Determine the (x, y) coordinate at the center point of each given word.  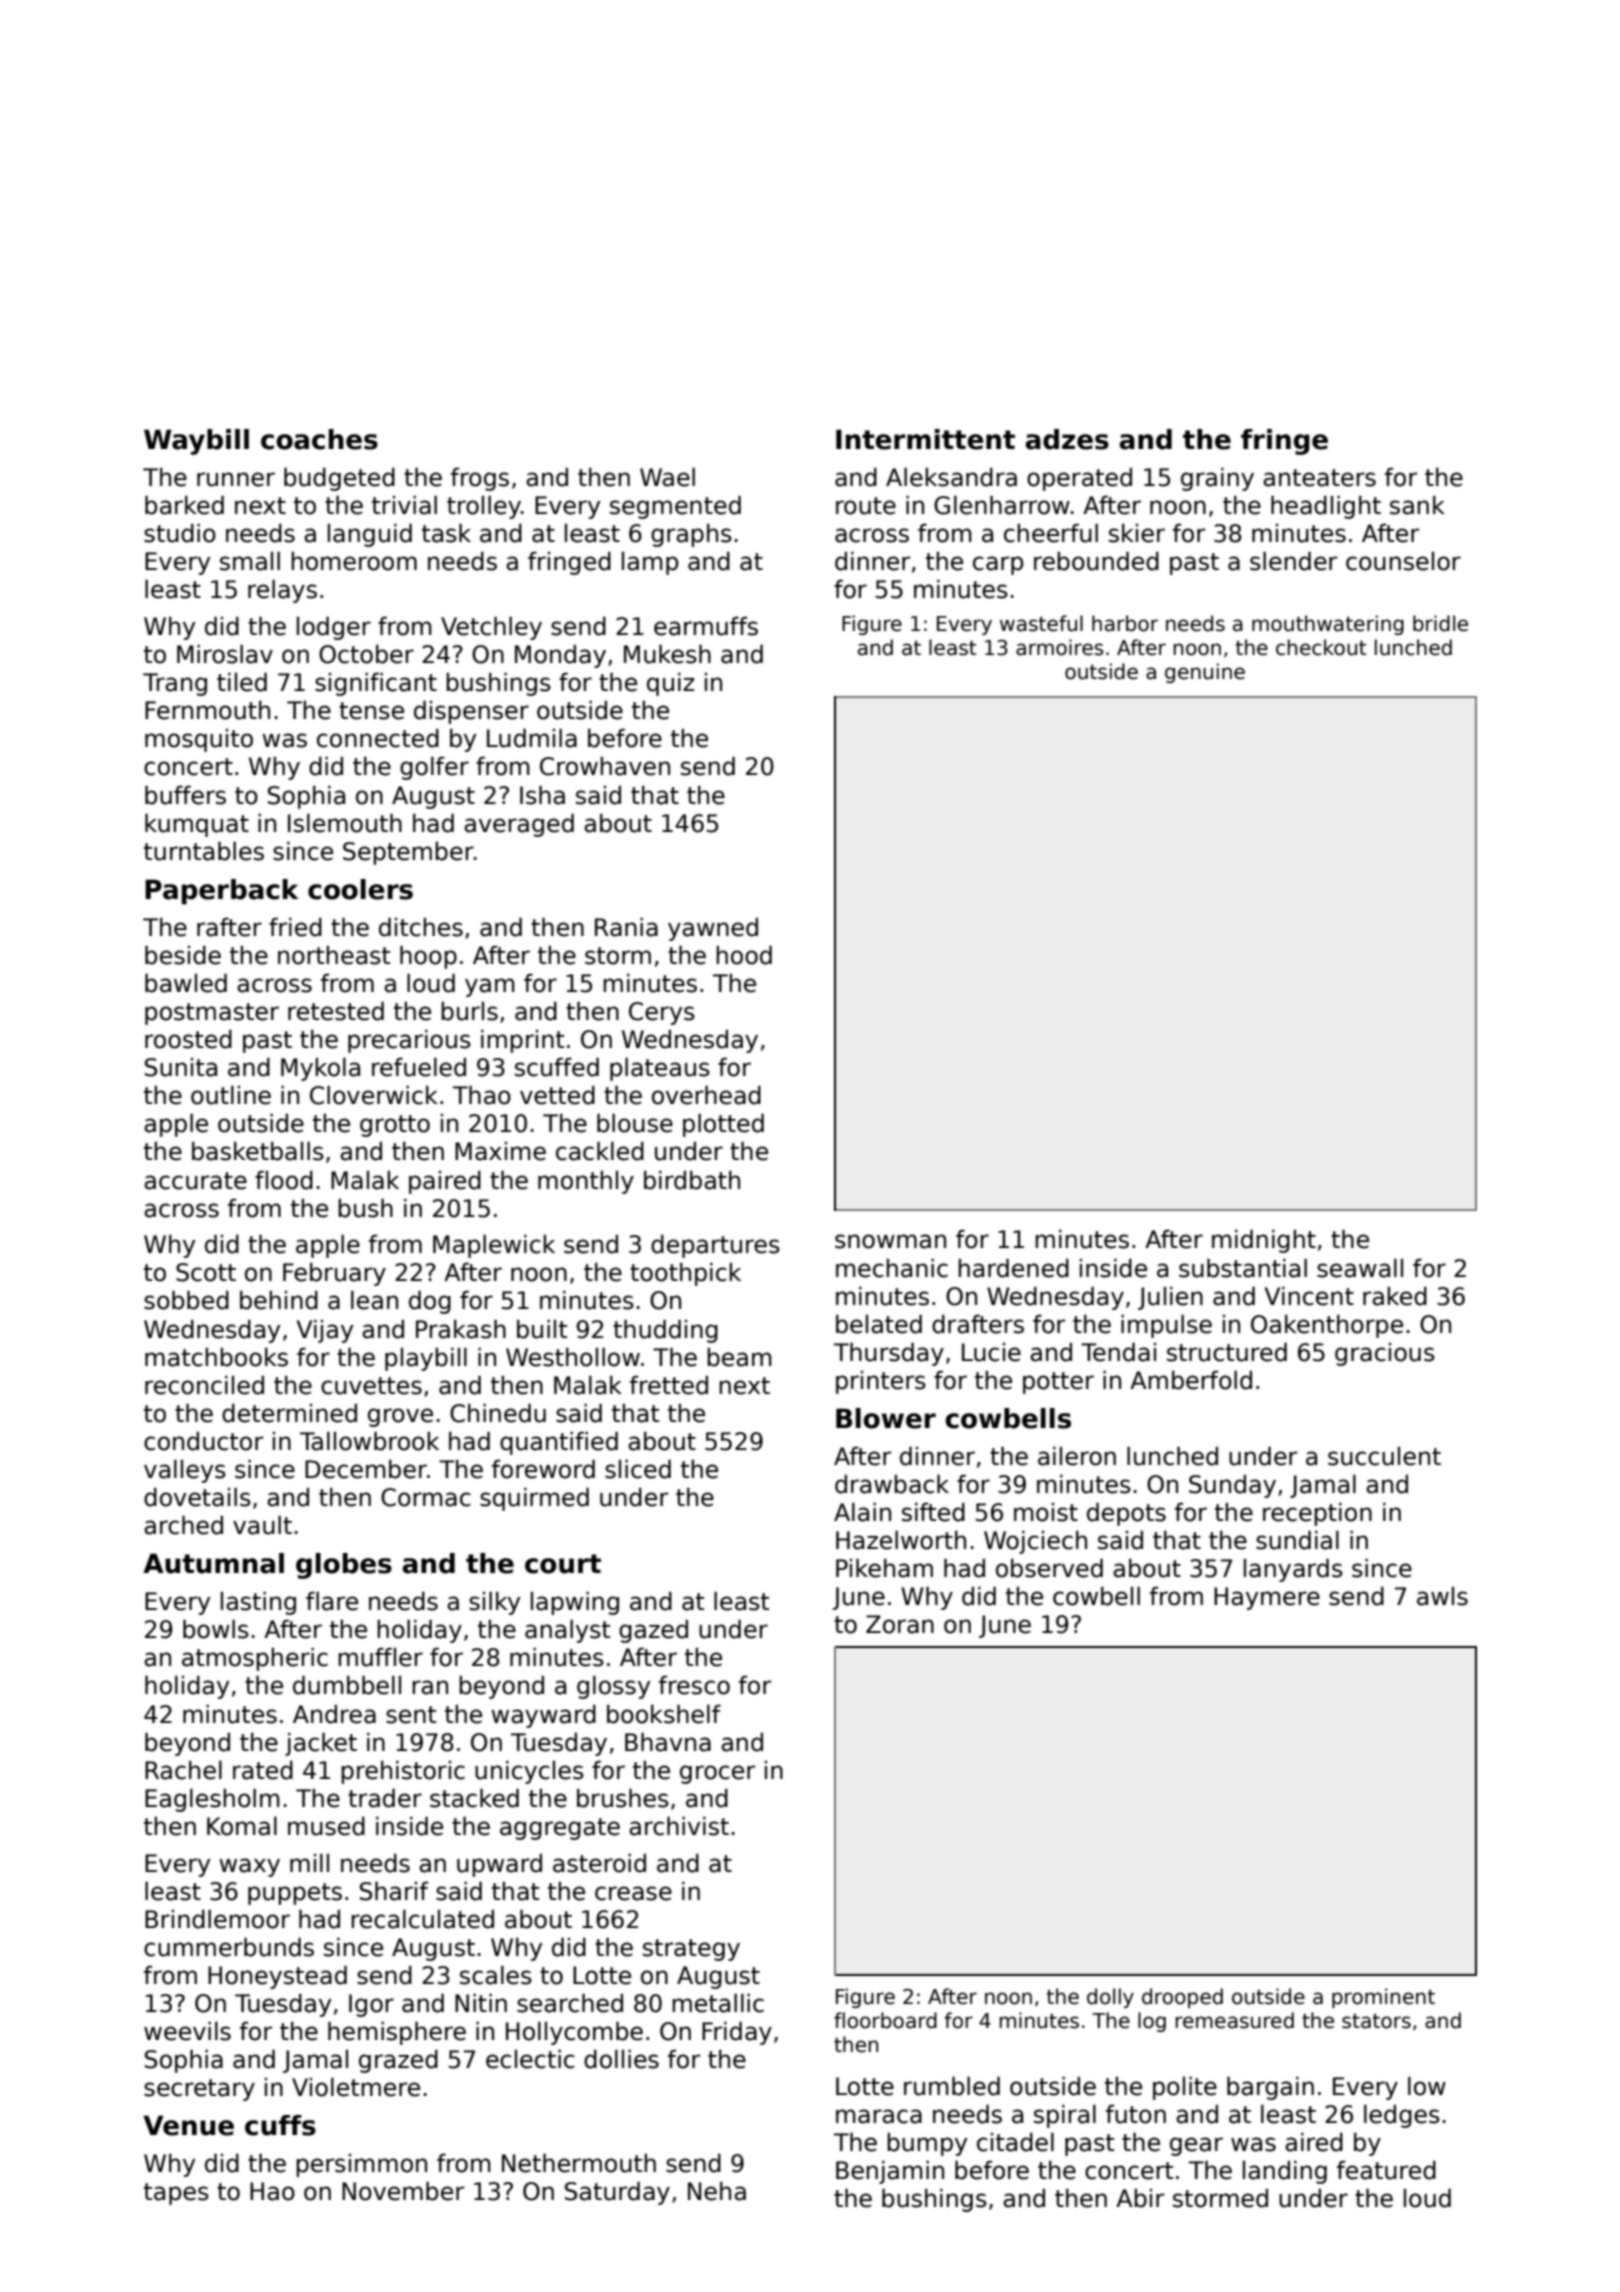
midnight (1264, 1241)
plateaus (660, 1069)
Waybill (196, 442)
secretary (199, 2090)
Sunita (181, 1067)
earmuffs (706, 626)
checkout (1321, 647)
